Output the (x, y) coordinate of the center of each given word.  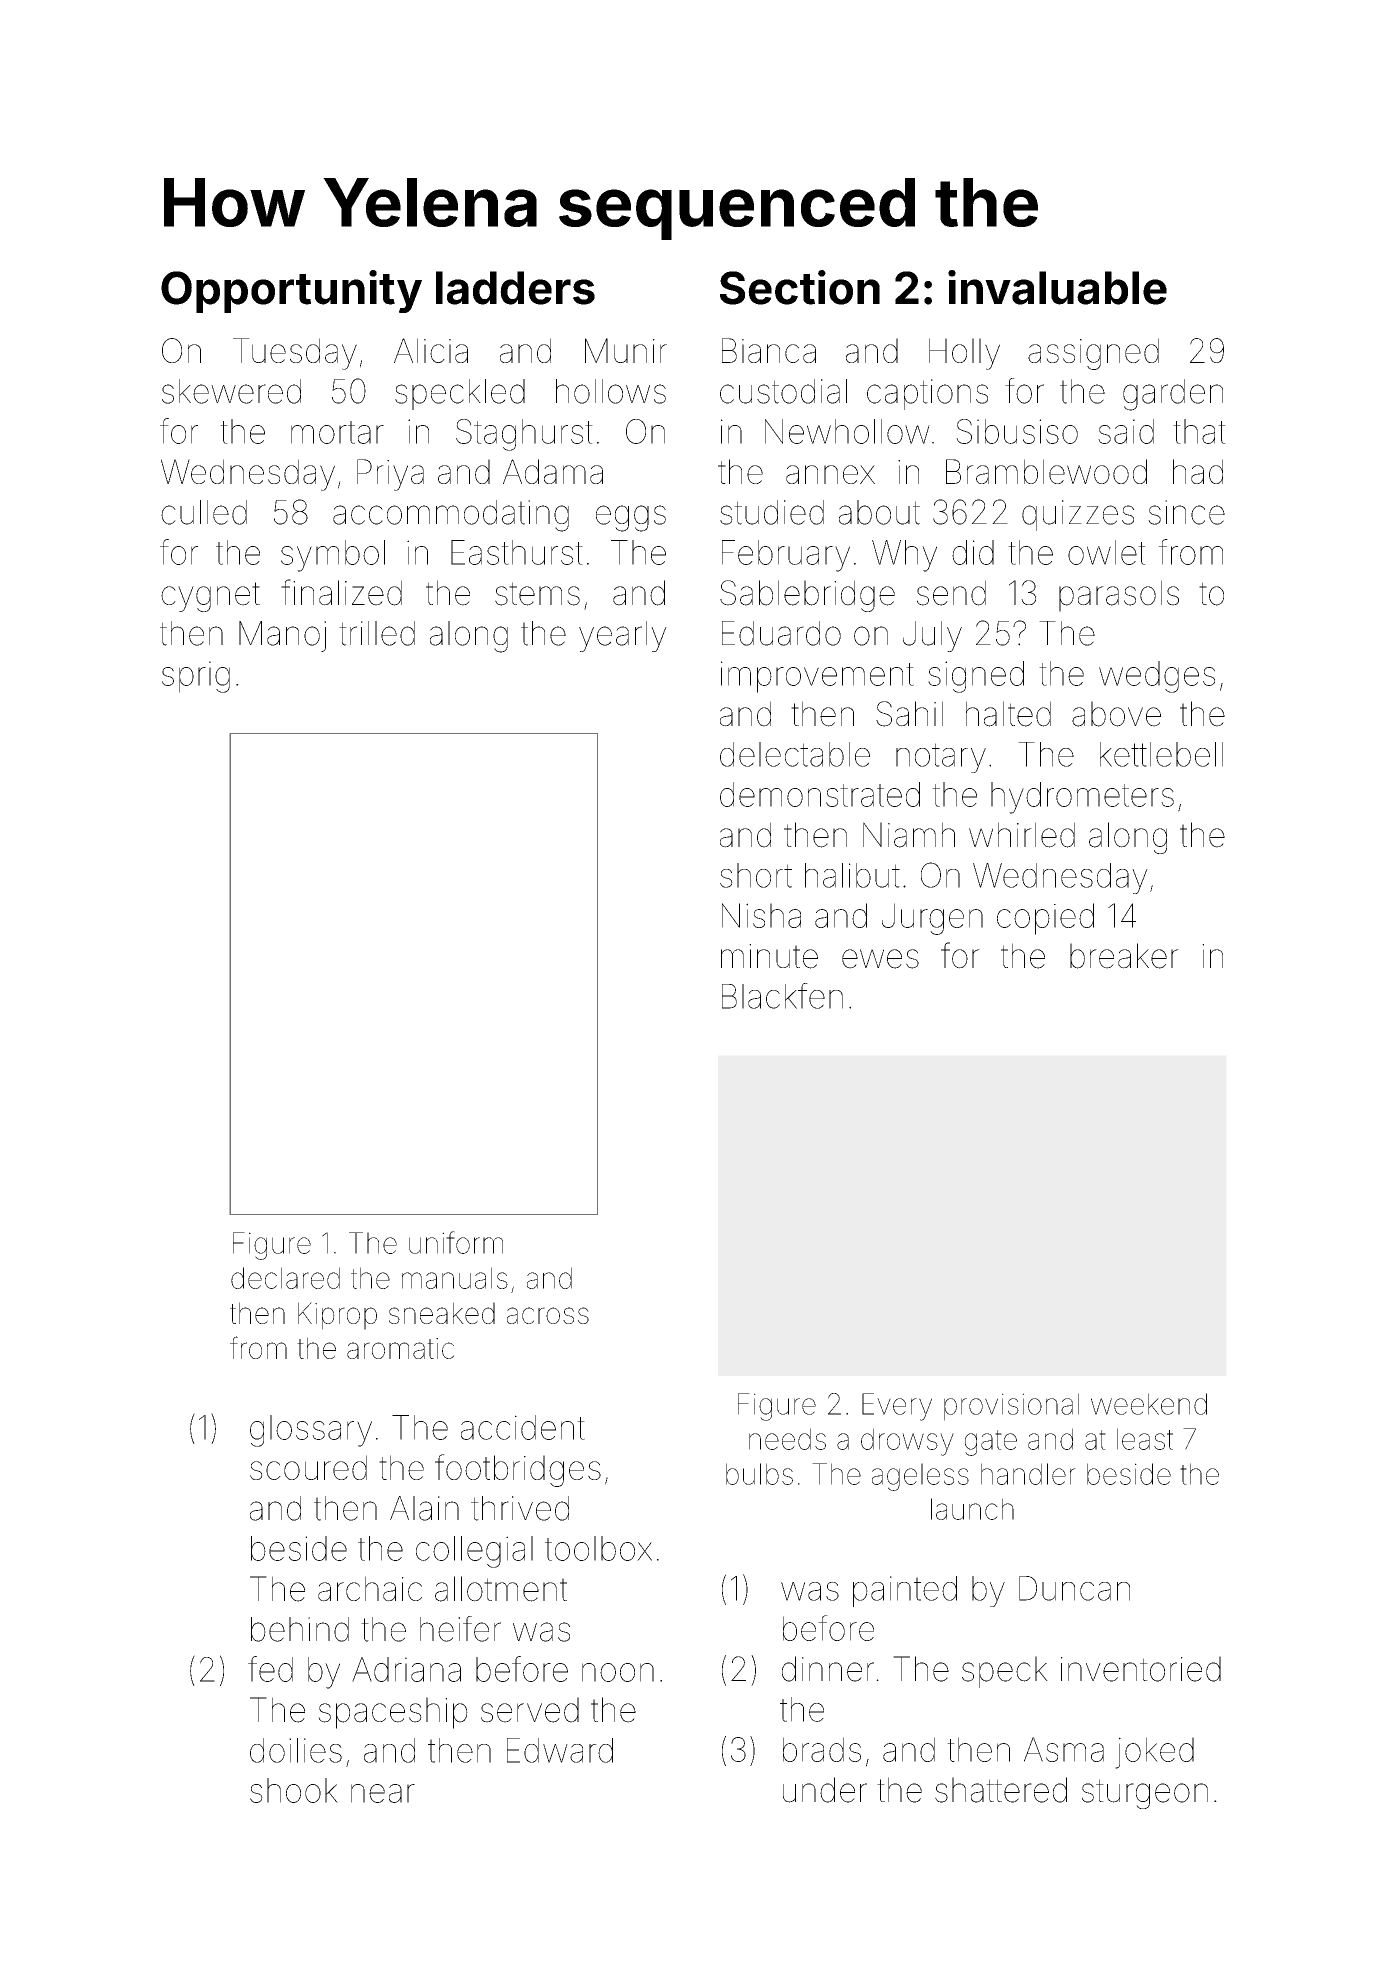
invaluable (1057, 287)
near (383, 1793)
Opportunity (291, 291)
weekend (1149, 1404)
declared (285, 1278)
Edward (560, 1750)
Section (800, 287)
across (548, 1315)
